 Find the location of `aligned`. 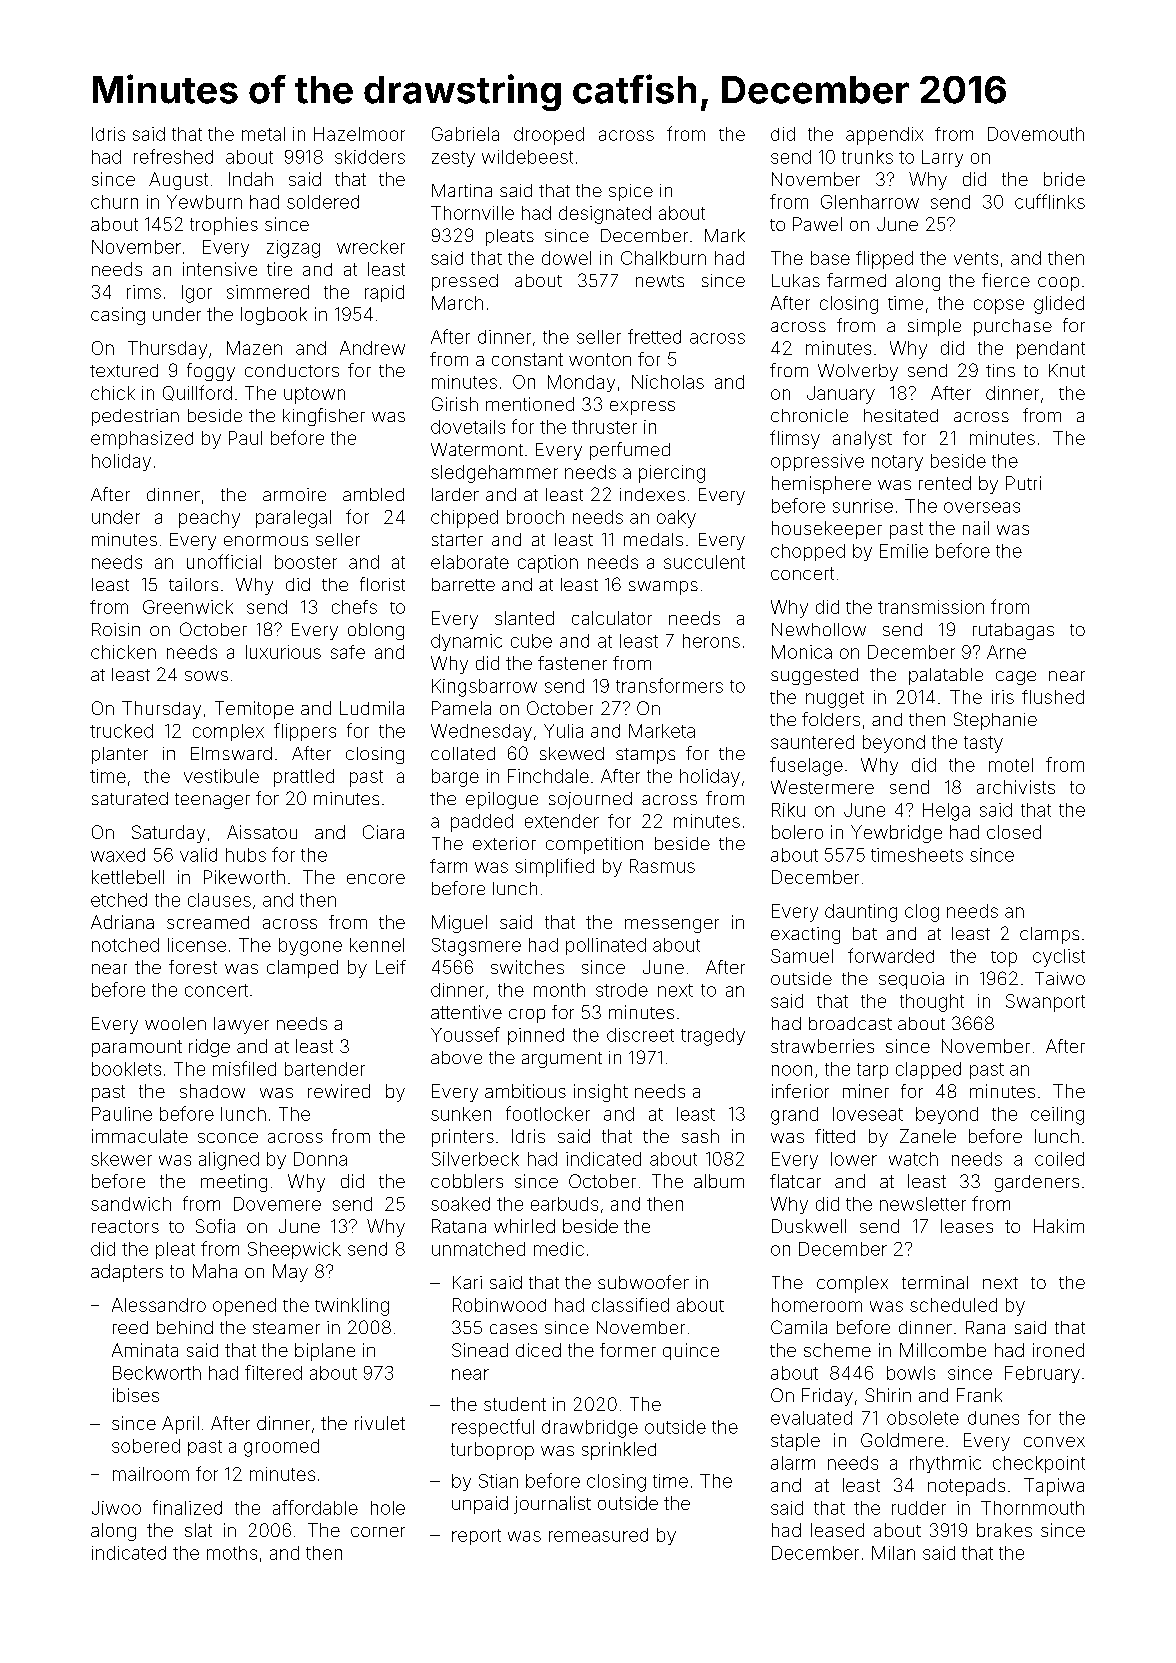

aligned is located at coordinates (229, 1161).
